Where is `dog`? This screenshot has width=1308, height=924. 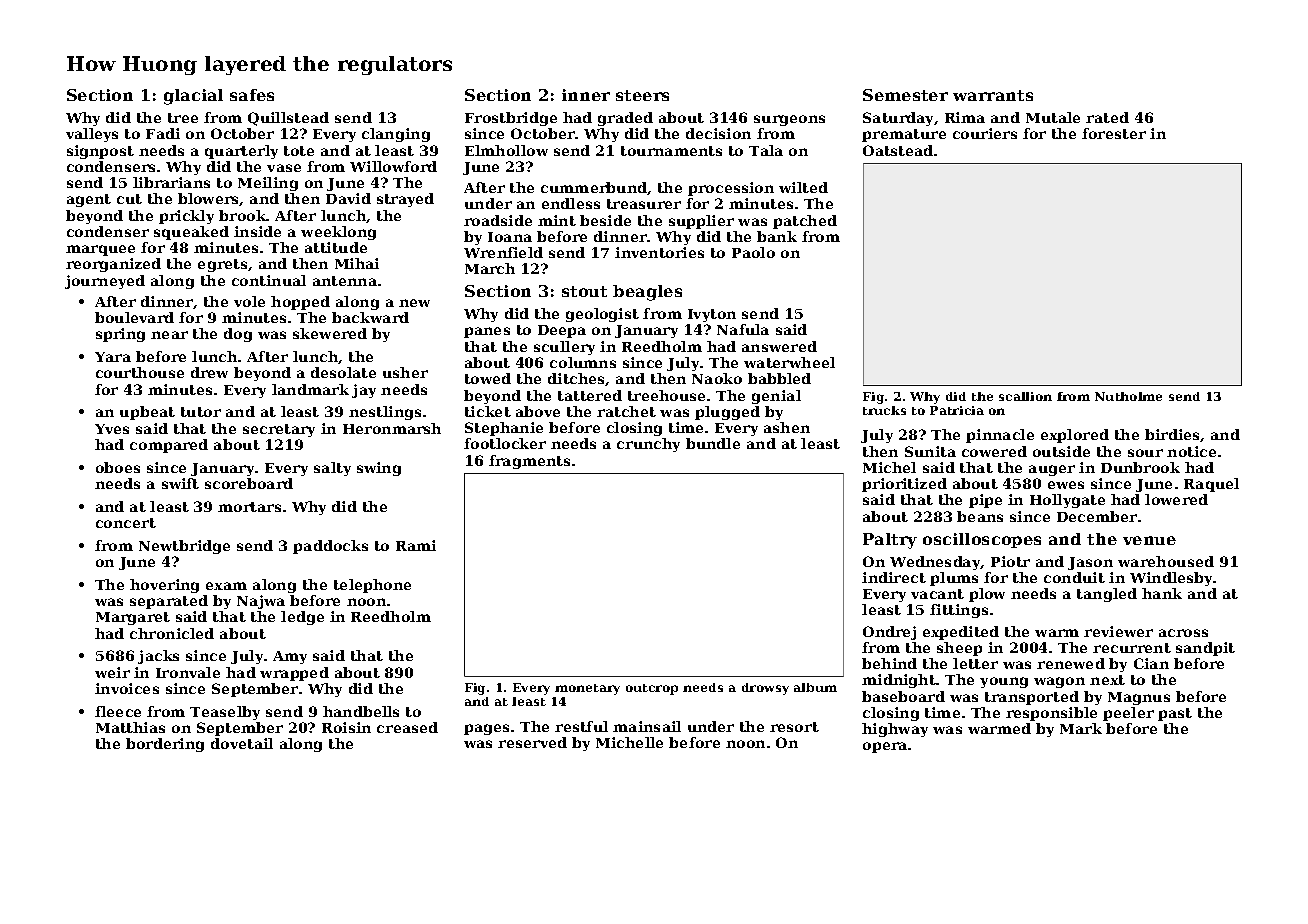 dog is located at coordinates (238, 335).
